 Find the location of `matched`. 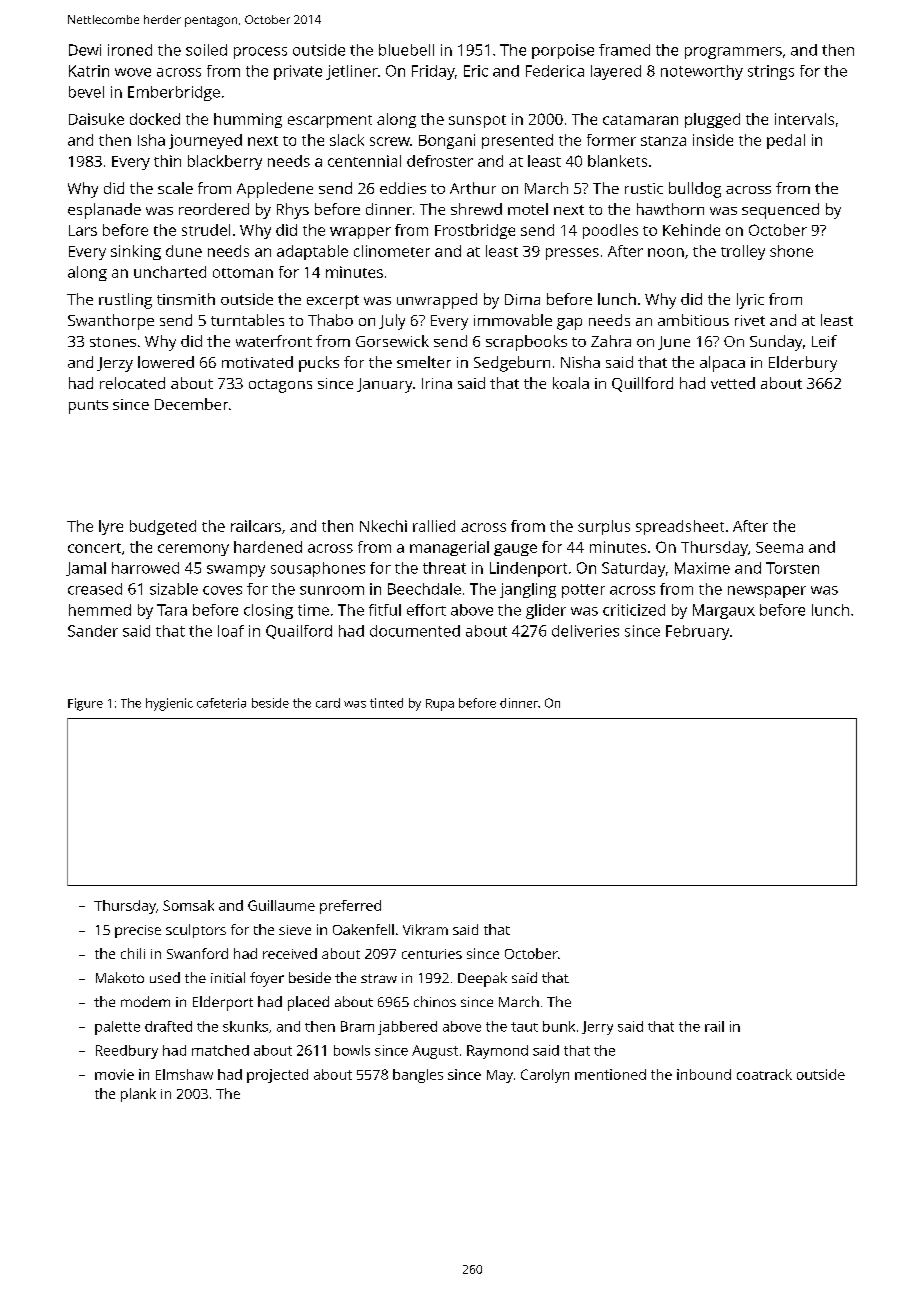

matched is located at coordinates (220, 1050).
